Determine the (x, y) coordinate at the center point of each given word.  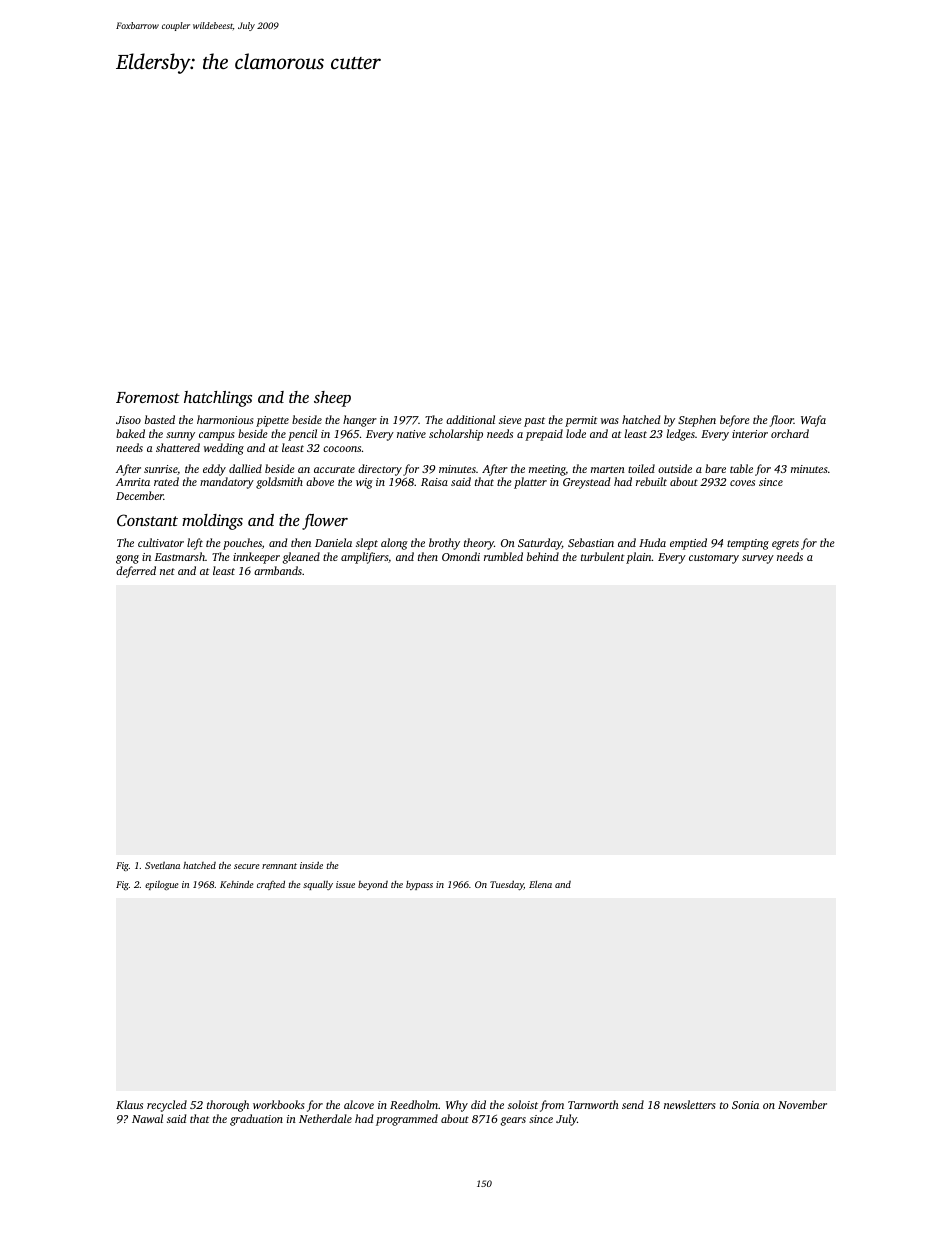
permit (581, 421)
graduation (256, 1120)
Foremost (148, 397)
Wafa (813, 421)
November (802, 1104)
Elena (540, 884)
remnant (279, 866)
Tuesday (507, 885)
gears (513, 1121)
